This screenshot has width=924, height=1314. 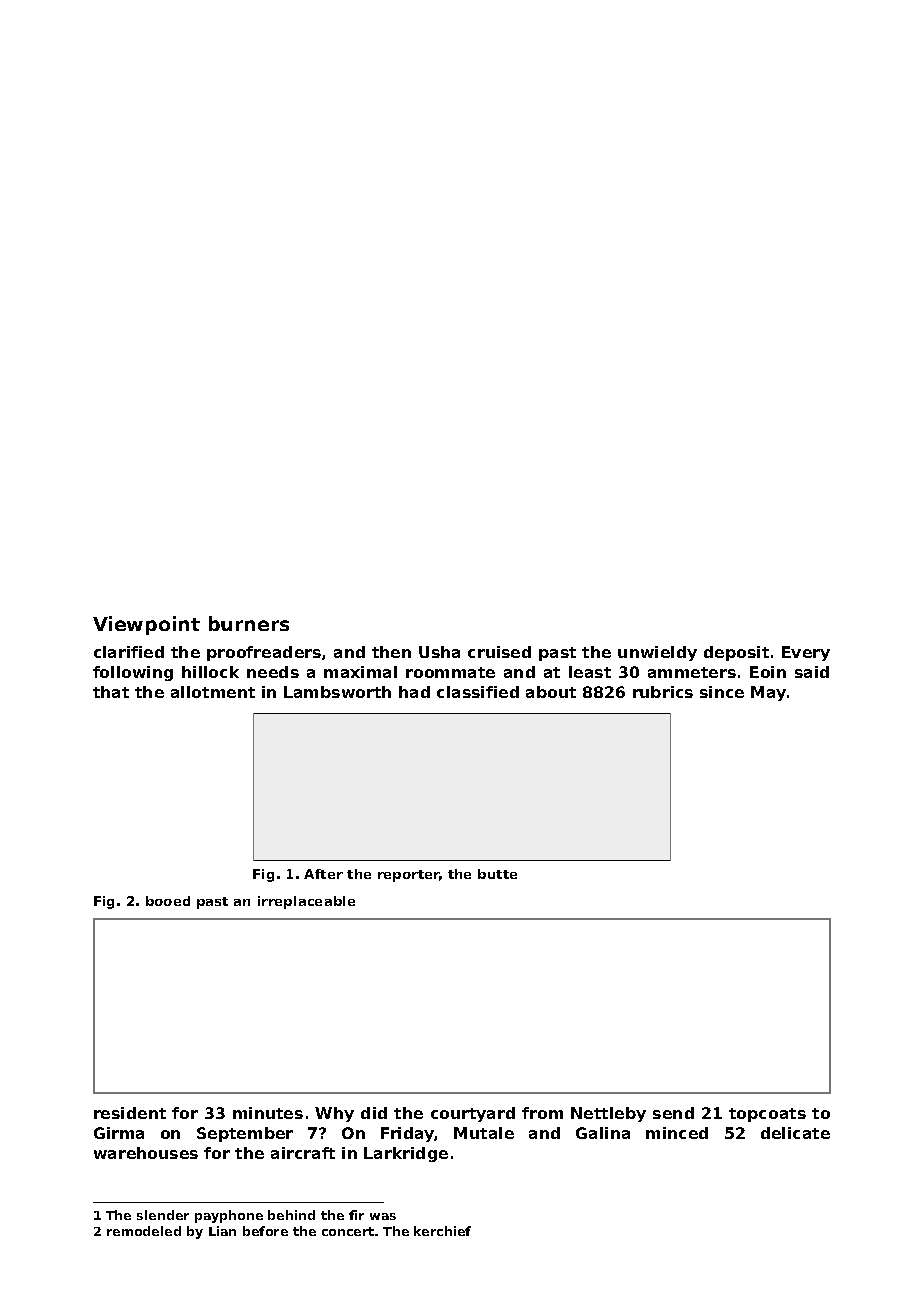 I want to click on Lian, so click(x=222, y=1231).
